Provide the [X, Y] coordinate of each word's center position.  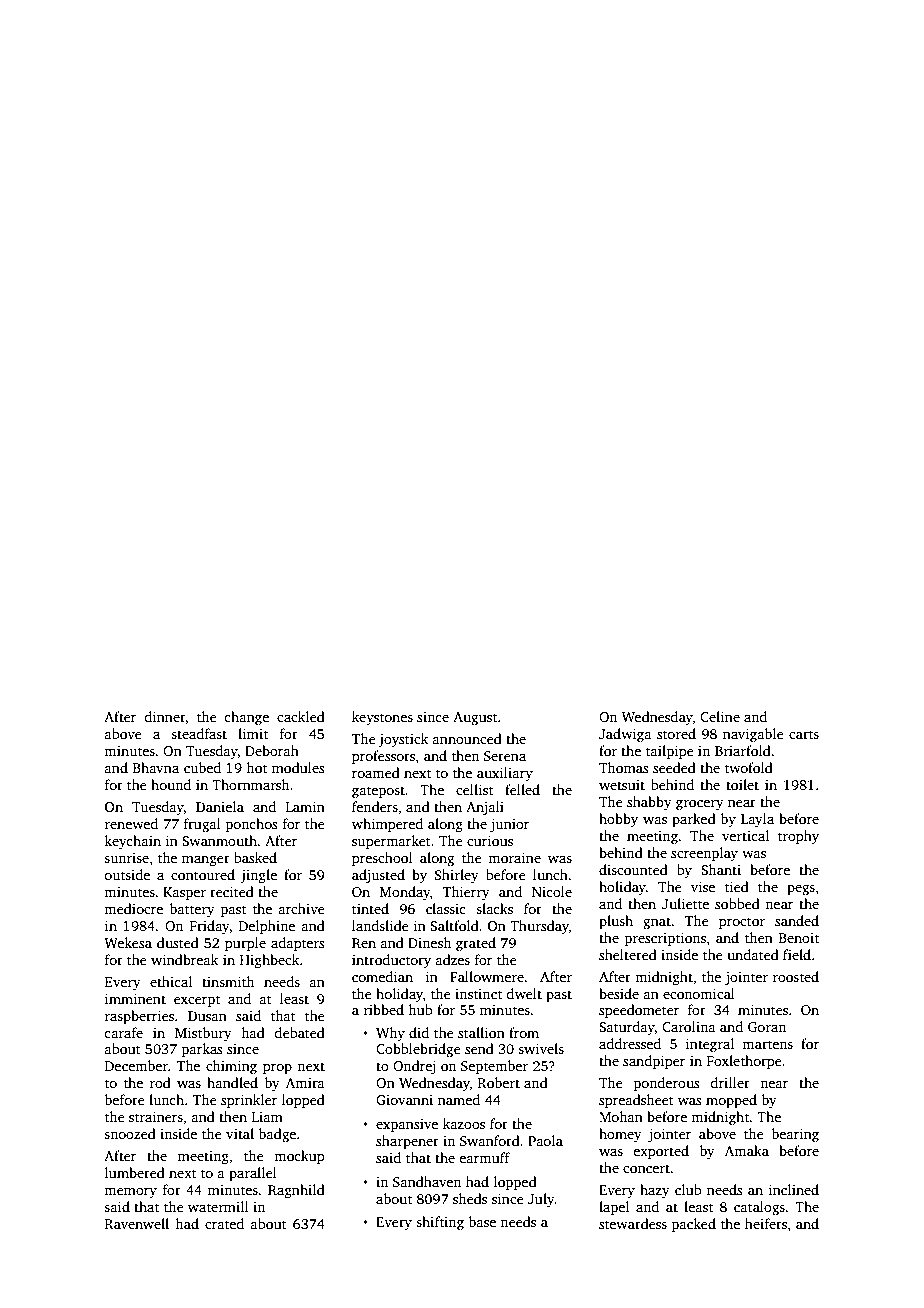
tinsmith [228, 981]
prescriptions [665, 939]
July [541, 1200]
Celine [720, 716]
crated [224, 1223]
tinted [370, 908]
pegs [801, 890]
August [475, 718]
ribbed [384, 1009]
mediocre [133, 908]
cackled [301, 716]
